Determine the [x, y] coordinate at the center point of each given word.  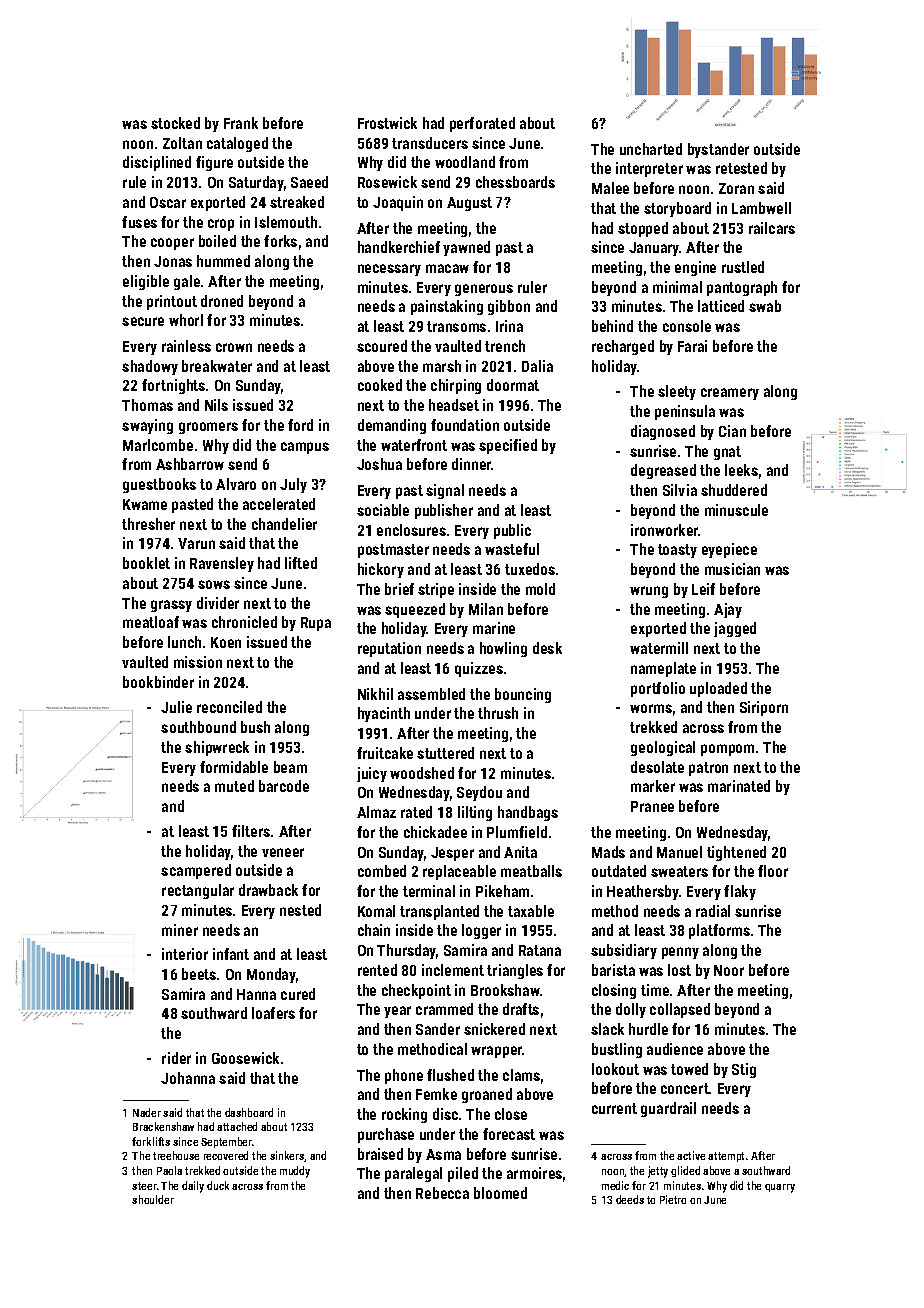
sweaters [679, 871]
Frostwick [387, 123]
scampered [196, 871]
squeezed [415, 610]
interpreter [649, 169]
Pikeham [502, 891]
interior [185, 954]
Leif [703, 589]
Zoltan [182, 143]
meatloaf [151, 622]
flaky [740, 892]
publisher [444, 511]
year [397, 1012]
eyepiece [729, 550]
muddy [295, 1172]
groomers [208, 428]
